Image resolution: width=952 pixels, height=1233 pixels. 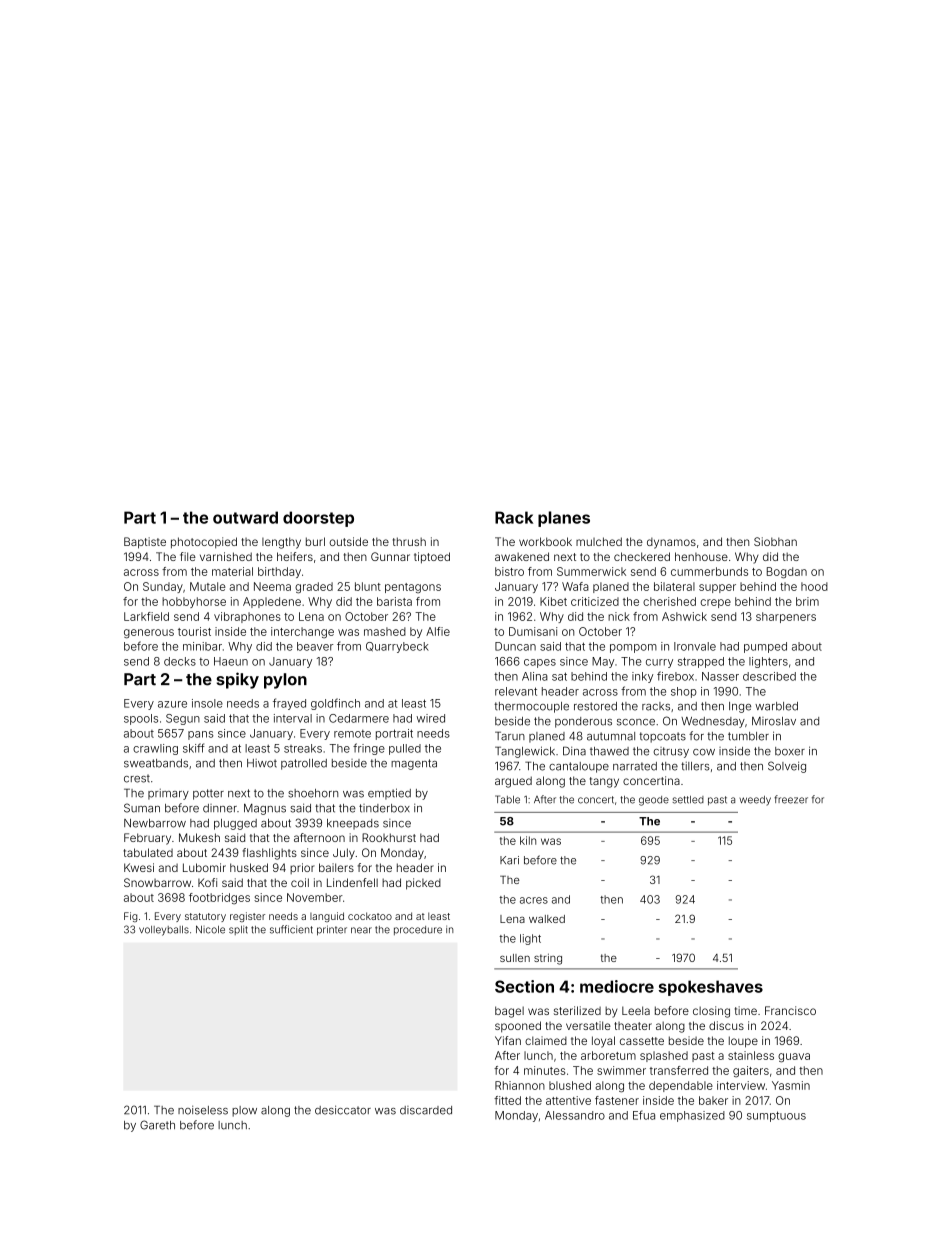 I want to click on Kari, so click(x=509, y=860).
